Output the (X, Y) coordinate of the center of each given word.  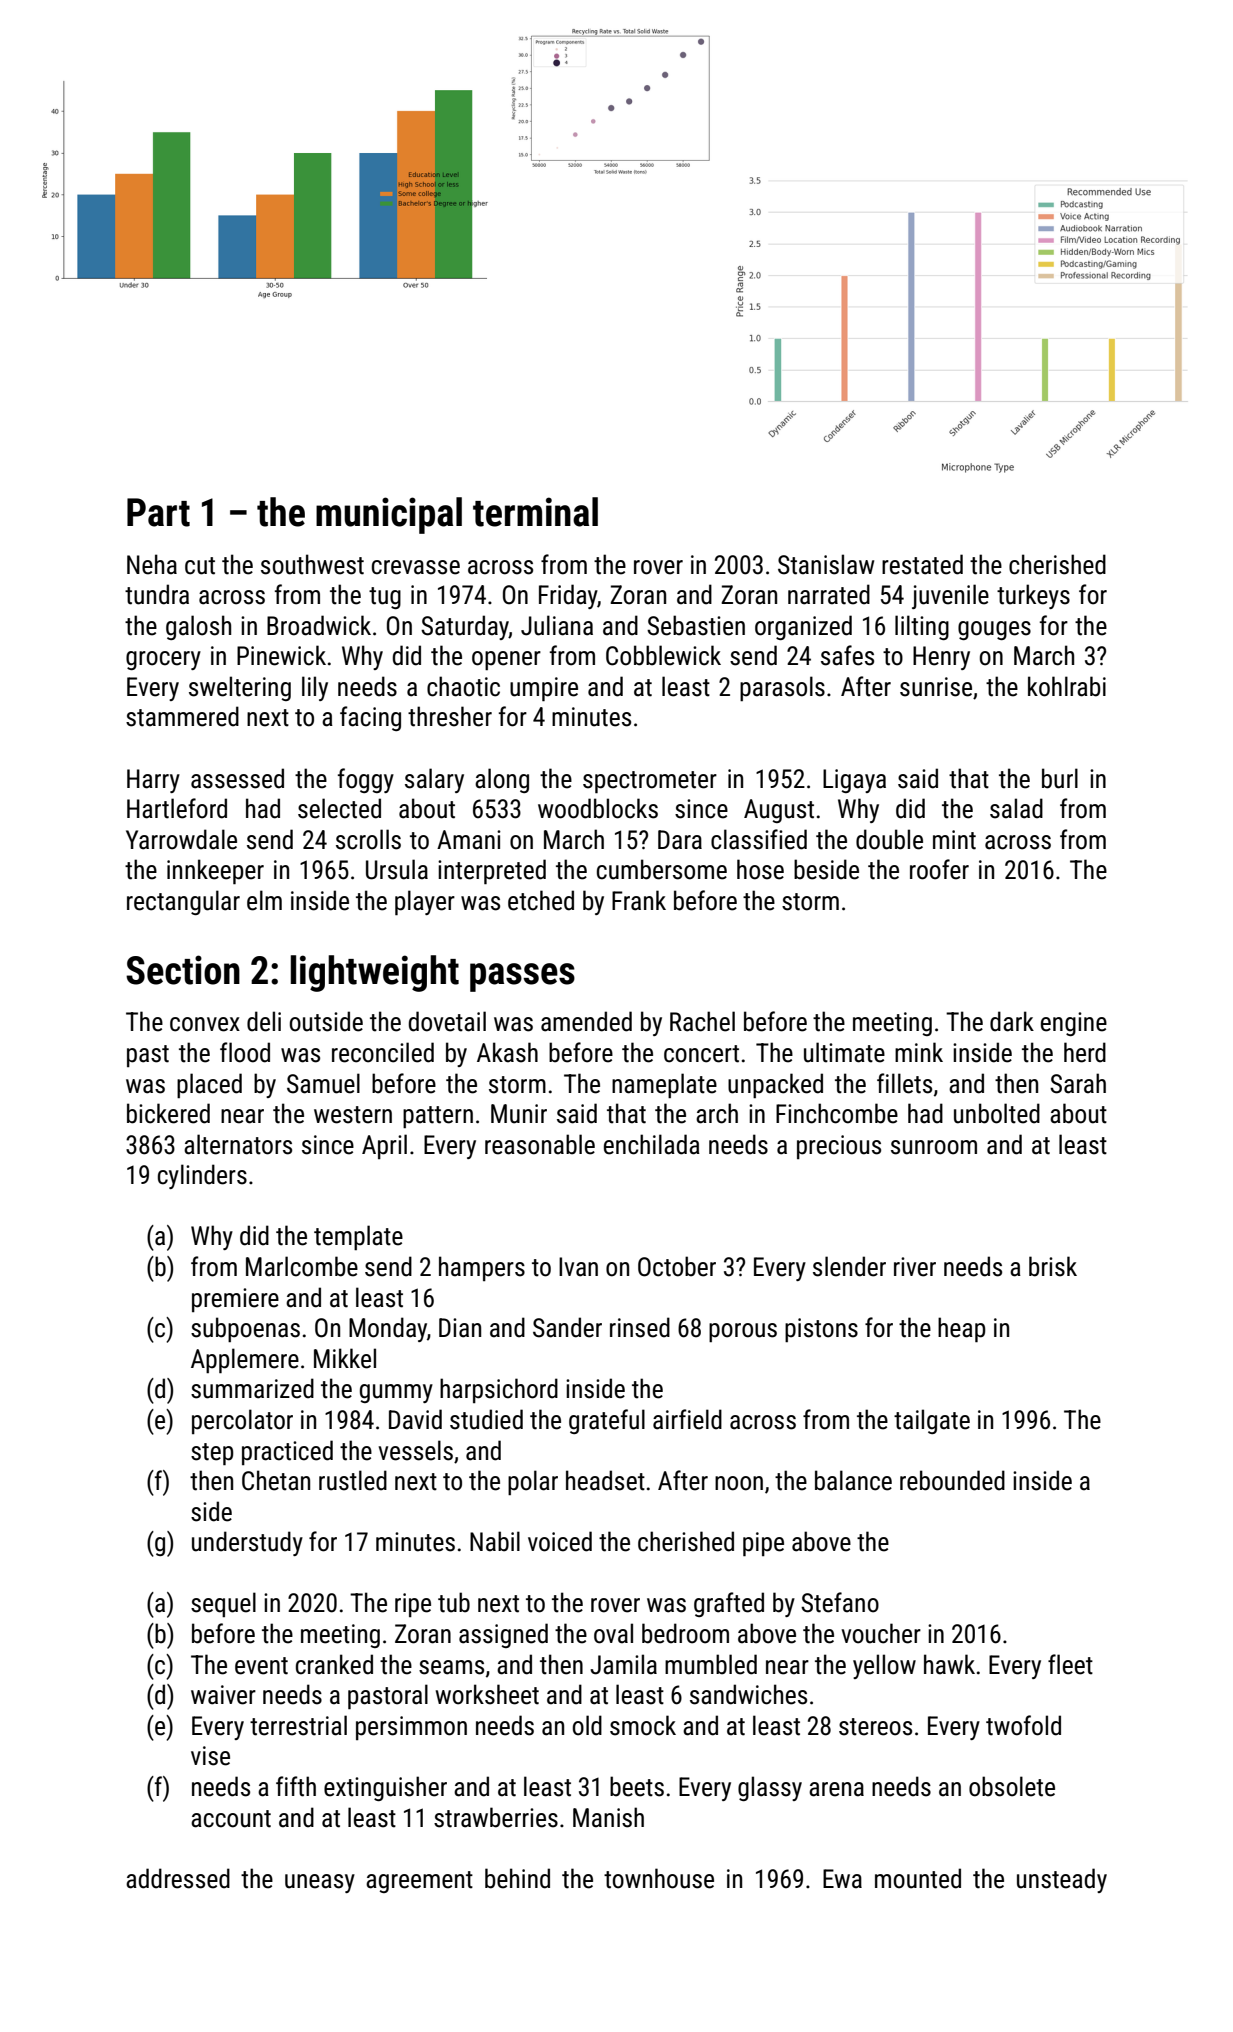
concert (701, 1054)
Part (158, 512)
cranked (334, 1664)
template (358, 1237)
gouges (994, 630)
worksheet (487, 1694)
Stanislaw (826, 564)
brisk (1053, 1266)
